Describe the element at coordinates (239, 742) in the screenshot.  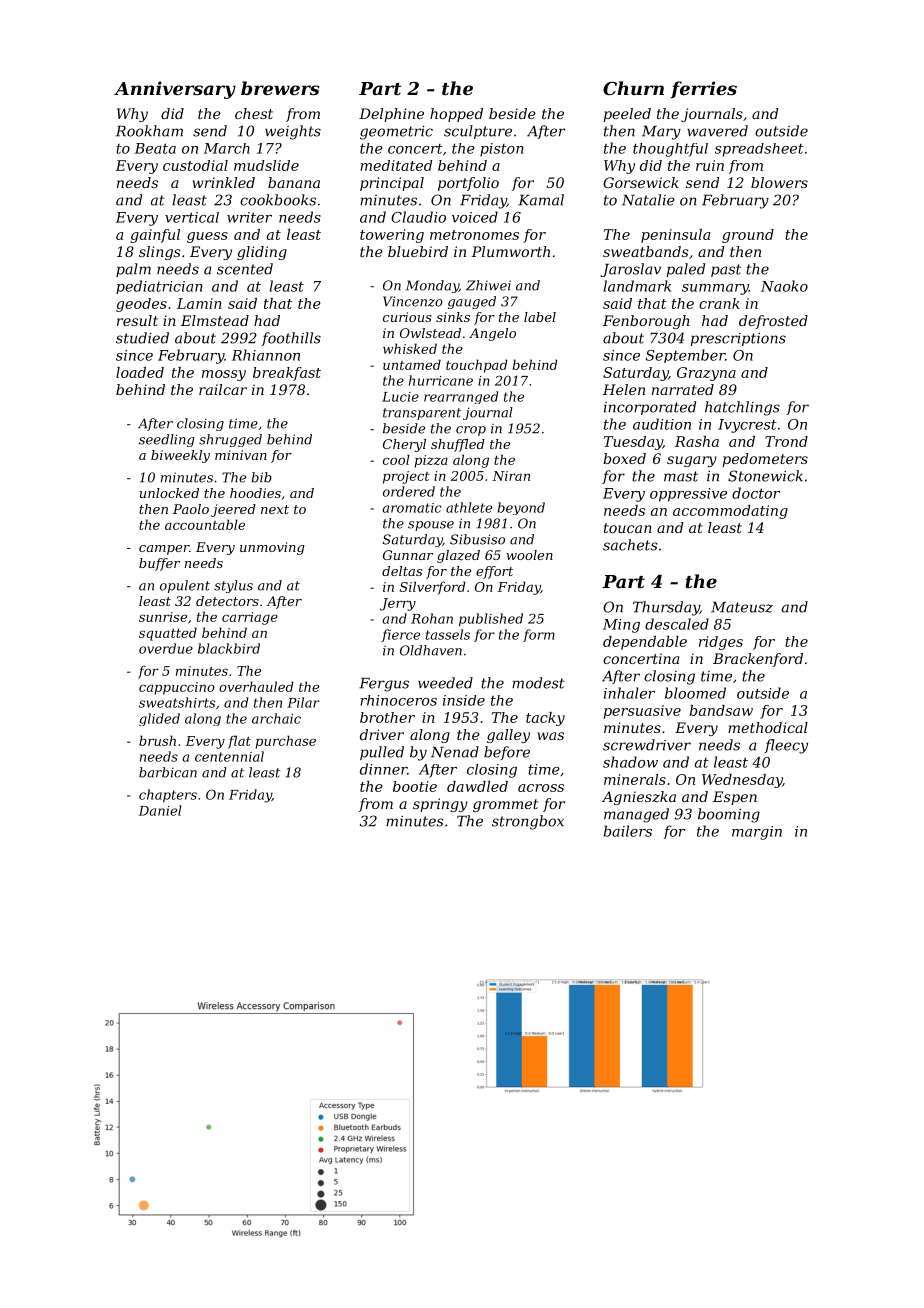
I see `flat` at that location.
